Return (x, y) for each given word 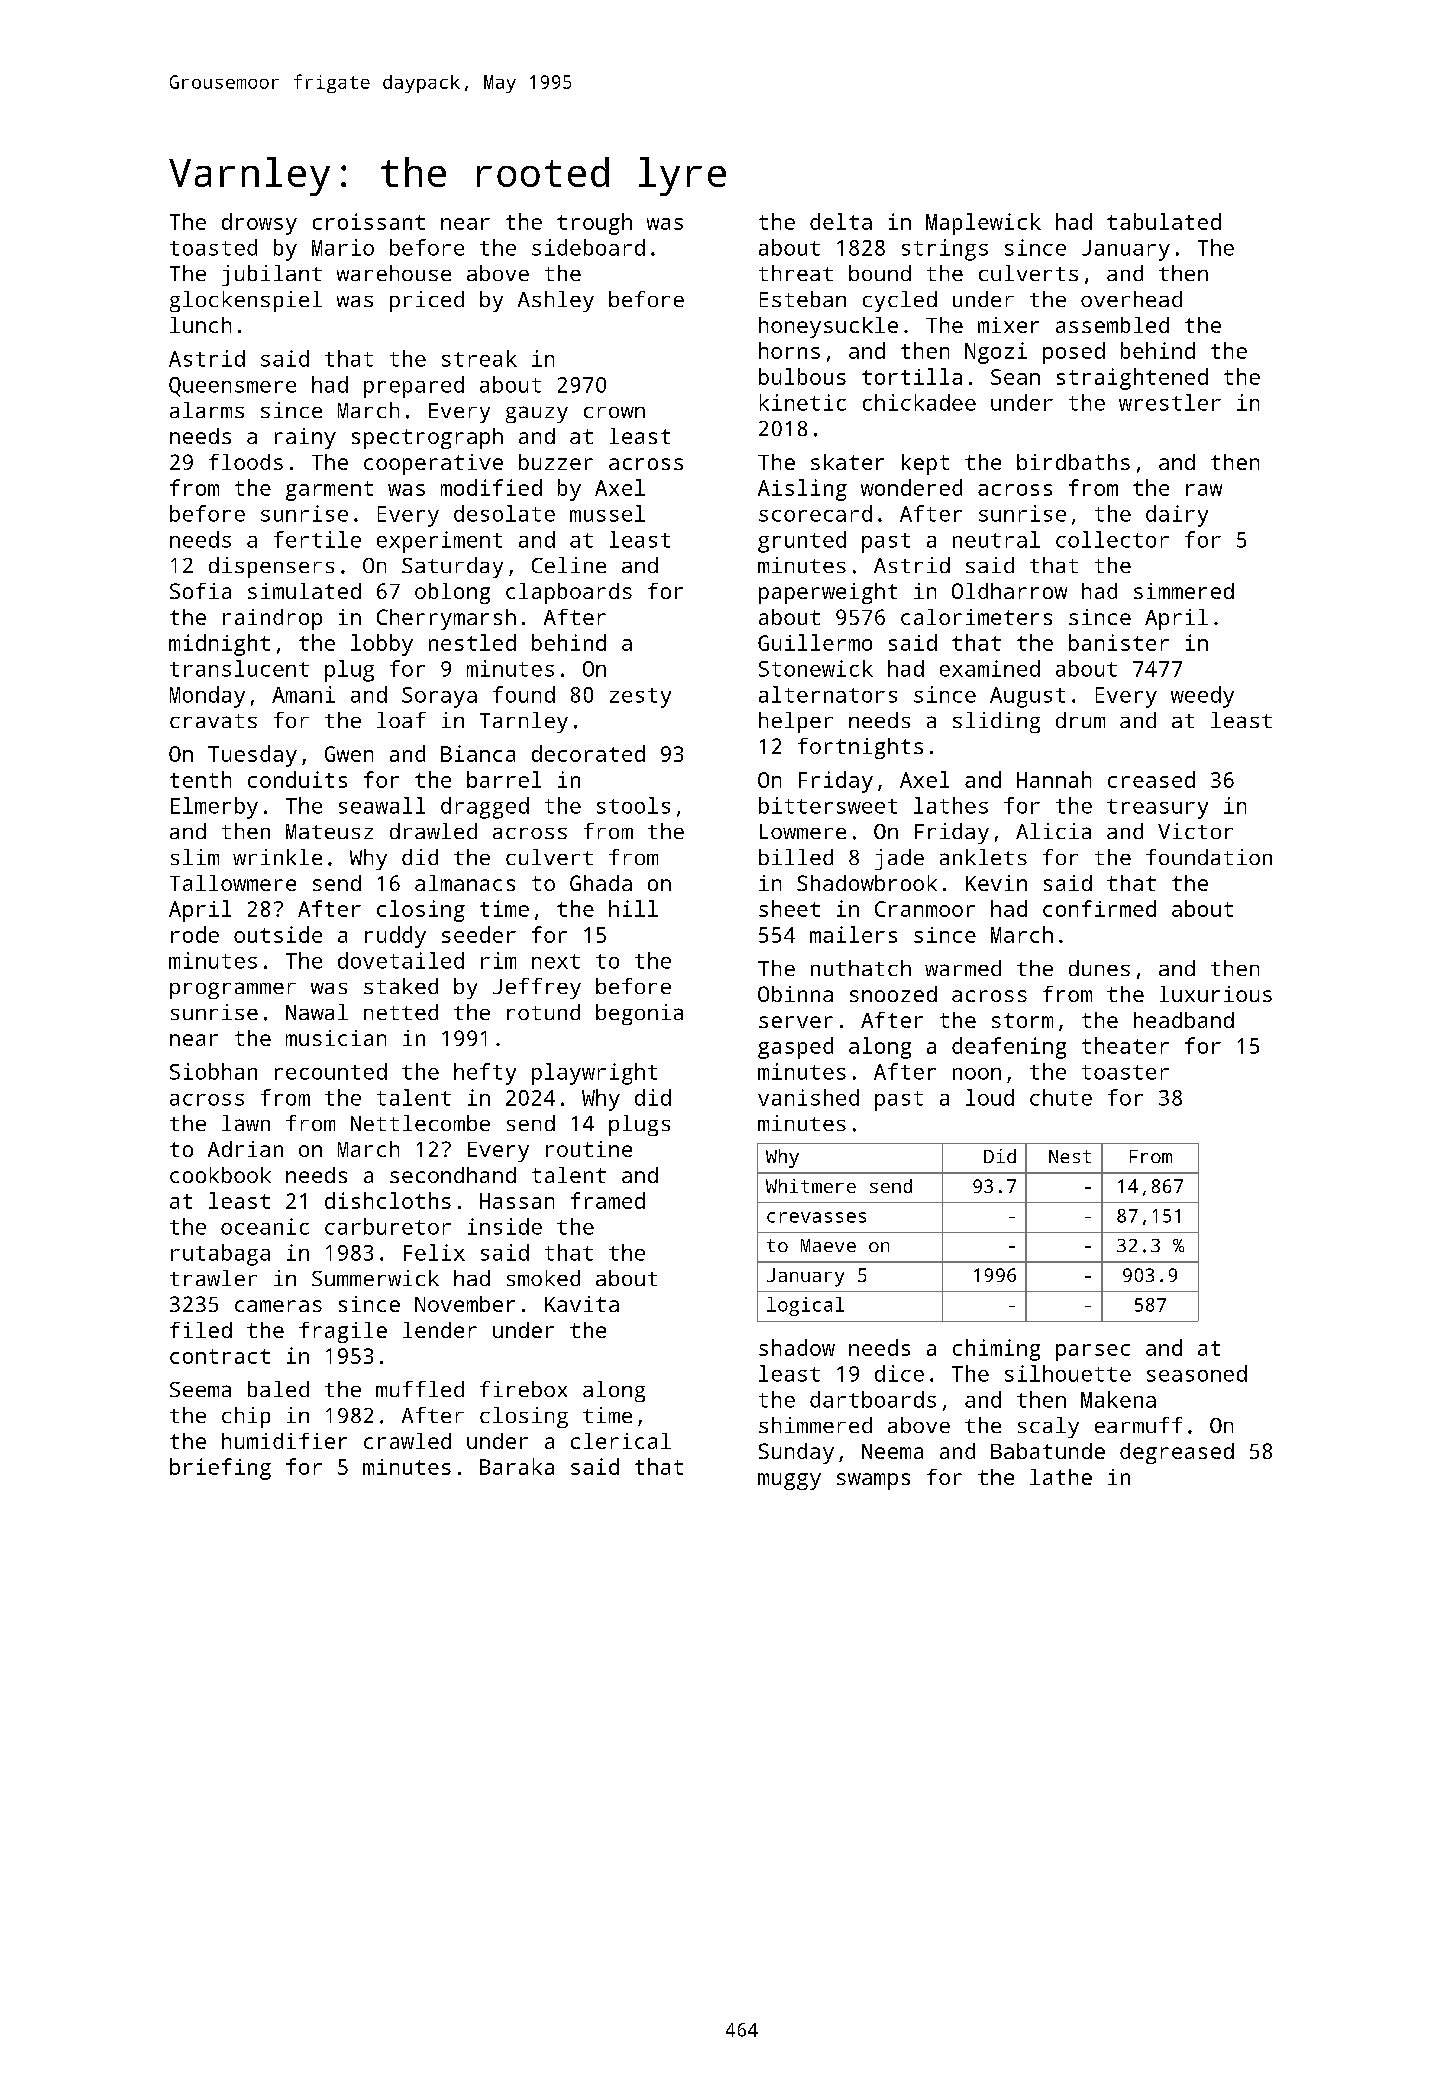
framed (608, 1200)
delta (841, 221)
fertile (317, 539)
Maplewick (983, 224)
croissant (369, 221)
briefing (220, 1469)
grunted (802, 542)
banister (1119, 642)
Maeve (828, 1245)
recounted (331, 1071)
